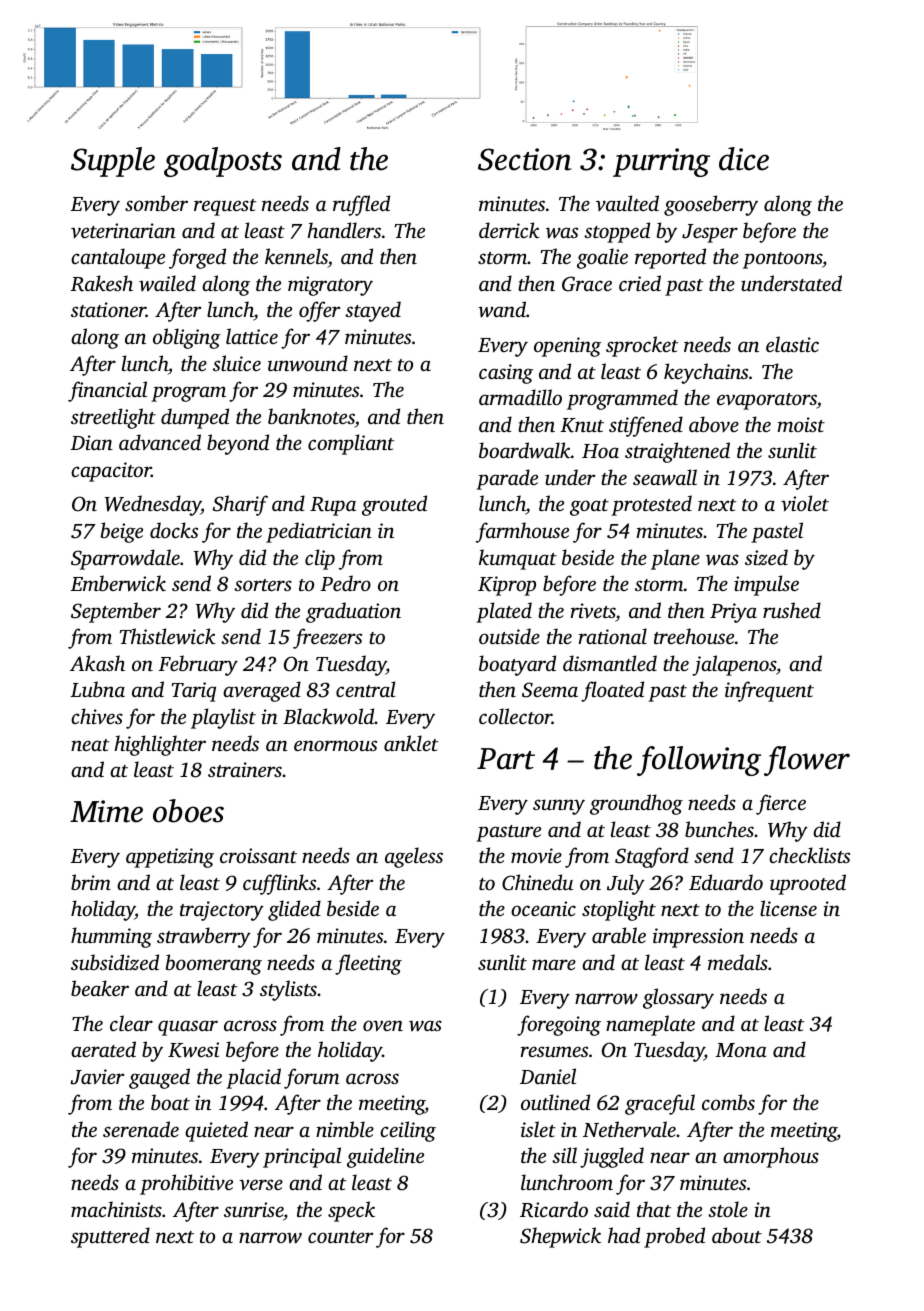 The height and width of the page is (1311, 924). I want to click on Supple, so click(113, 162).
